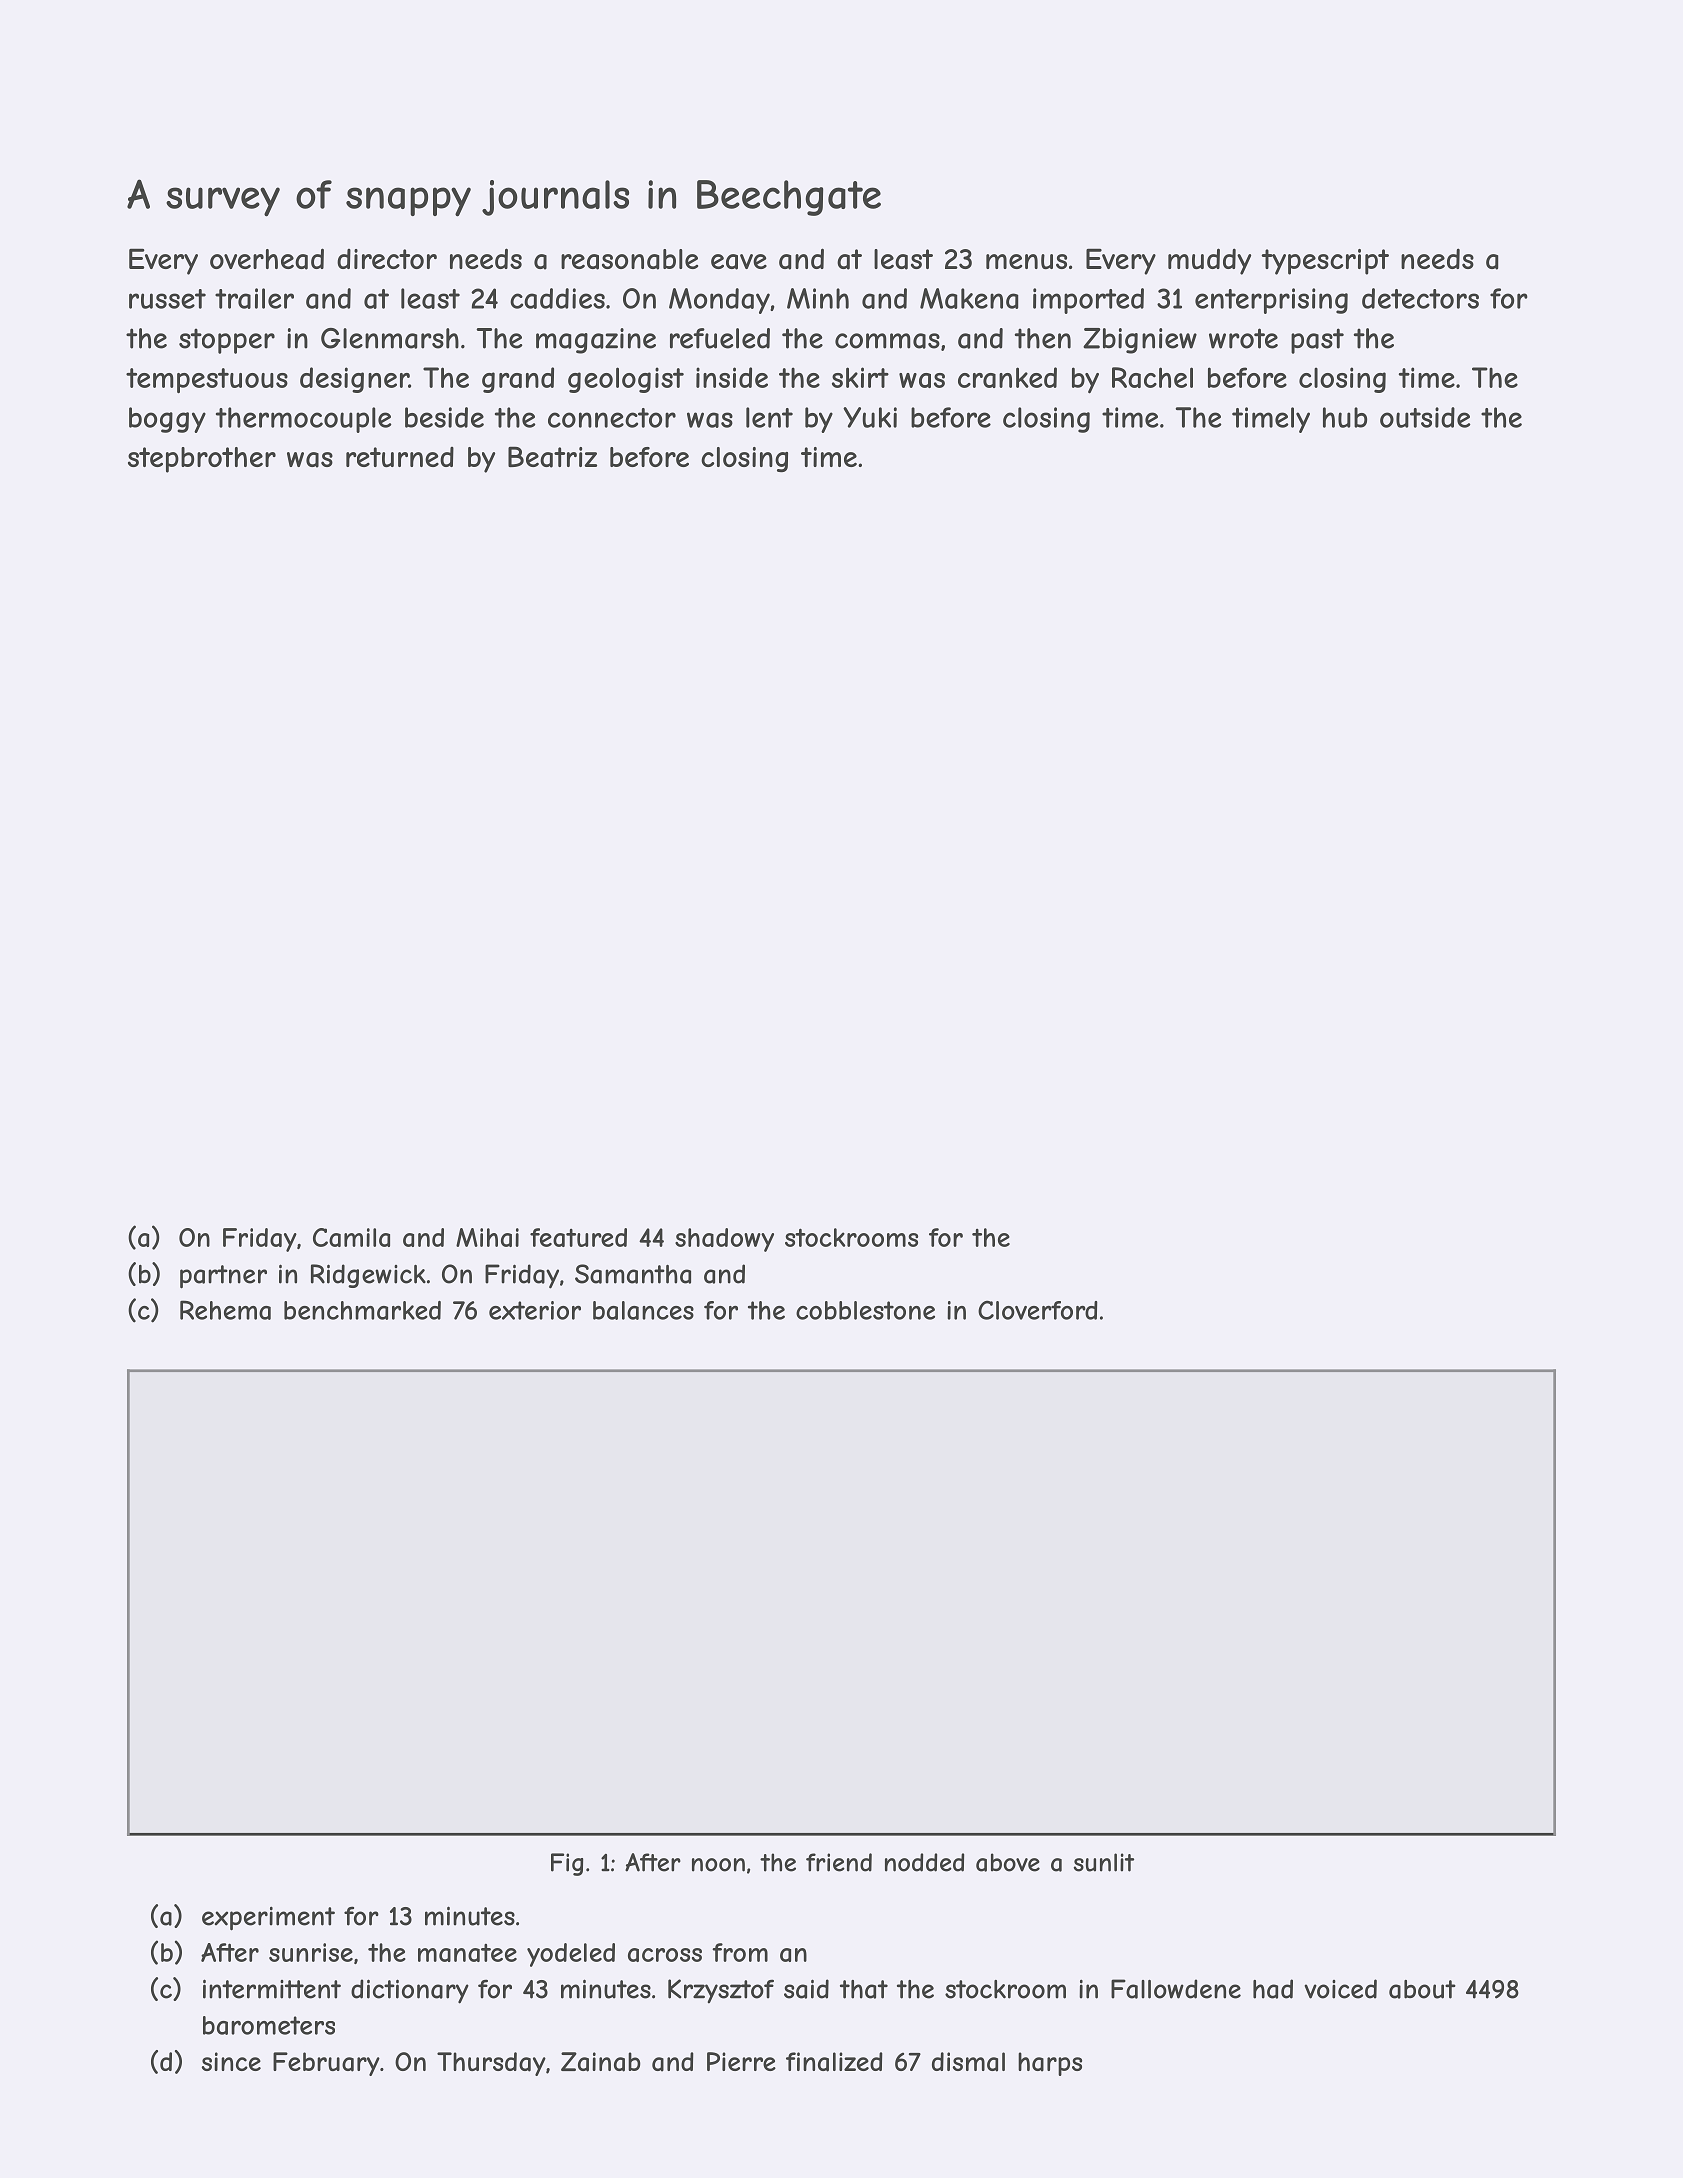 The height and width of the page is (2178, 1683). What do you see at coordinates (633, 1274) in the page?
I see `Samantha` at bounding box center [633, 1274].
